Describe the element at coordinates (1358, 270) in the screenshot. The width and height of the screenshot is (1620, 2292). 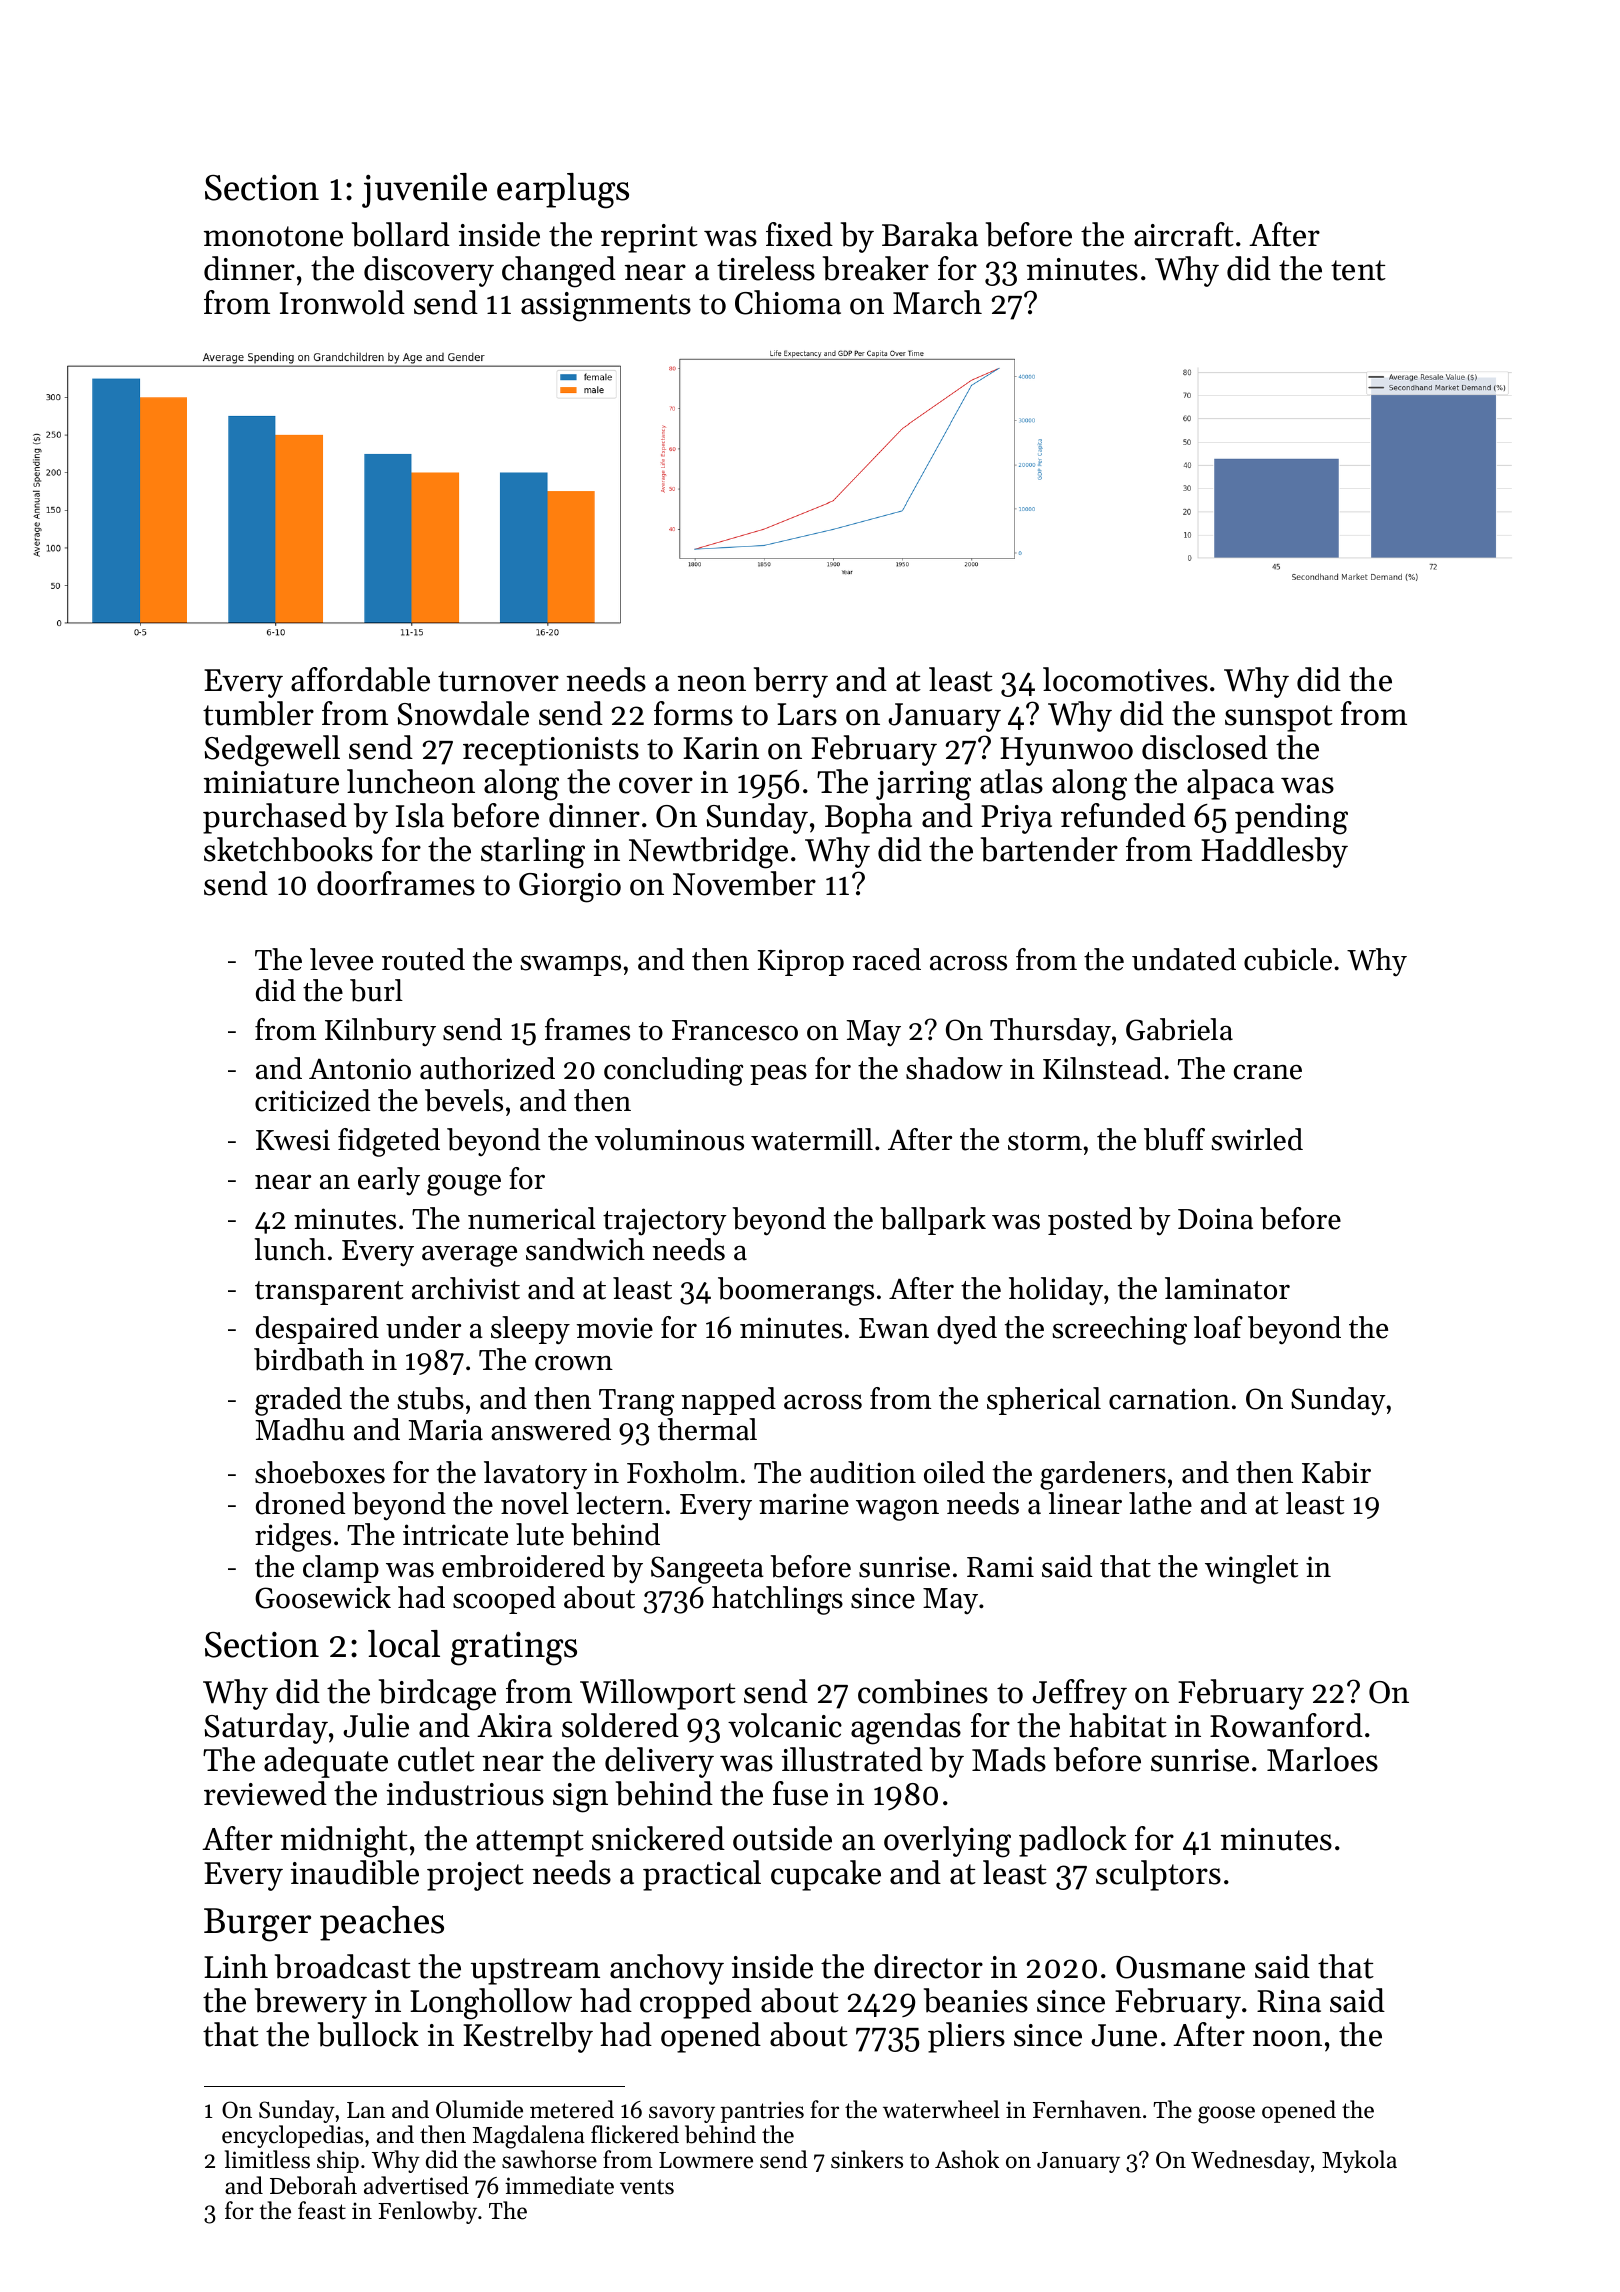
I see `tent` at that location.
